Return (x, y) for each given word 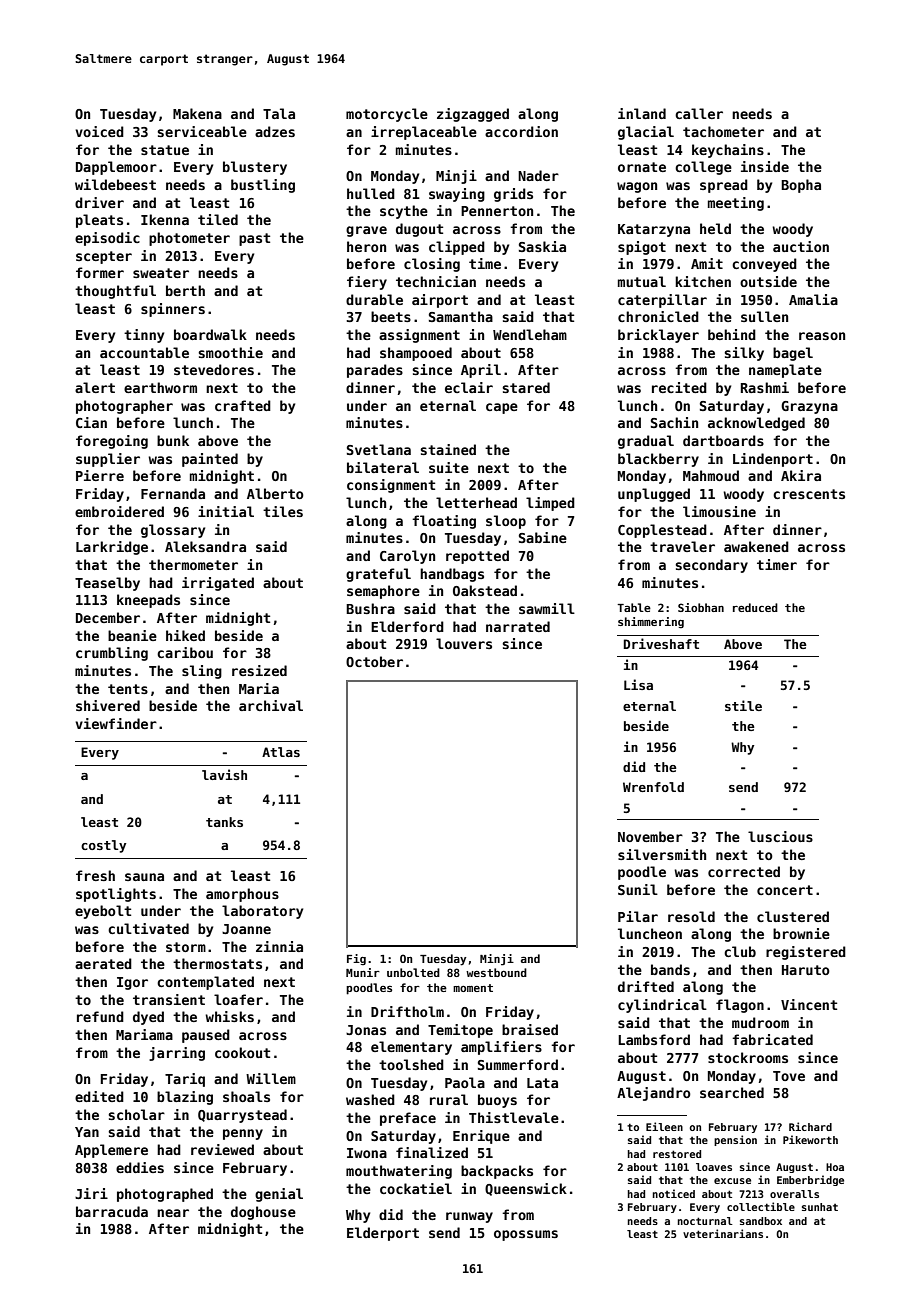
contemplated (205, 983)
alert (95, 387)
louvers (464, 643)
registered (806, 953)
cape (502, 408)
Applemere (111, 1151)
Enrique (481, 1137)
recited (679, 387)
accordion (521, 131)
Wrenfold (653, 787)
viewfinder (116, 723)
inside (765, 166)
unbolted (413, 972)
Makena (197, 113)
